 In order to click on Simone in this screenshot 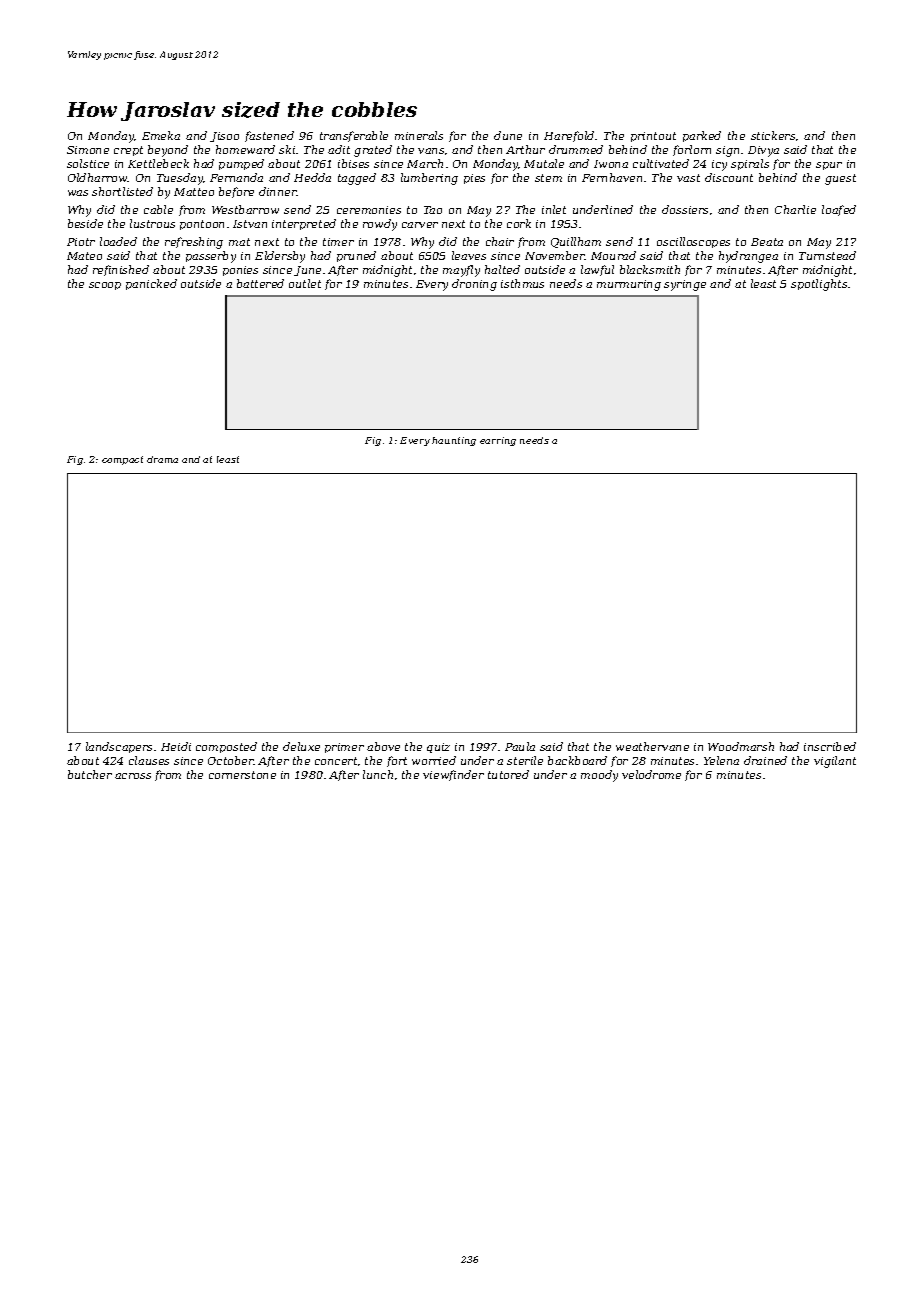, I will do `click(88, 150)`.
